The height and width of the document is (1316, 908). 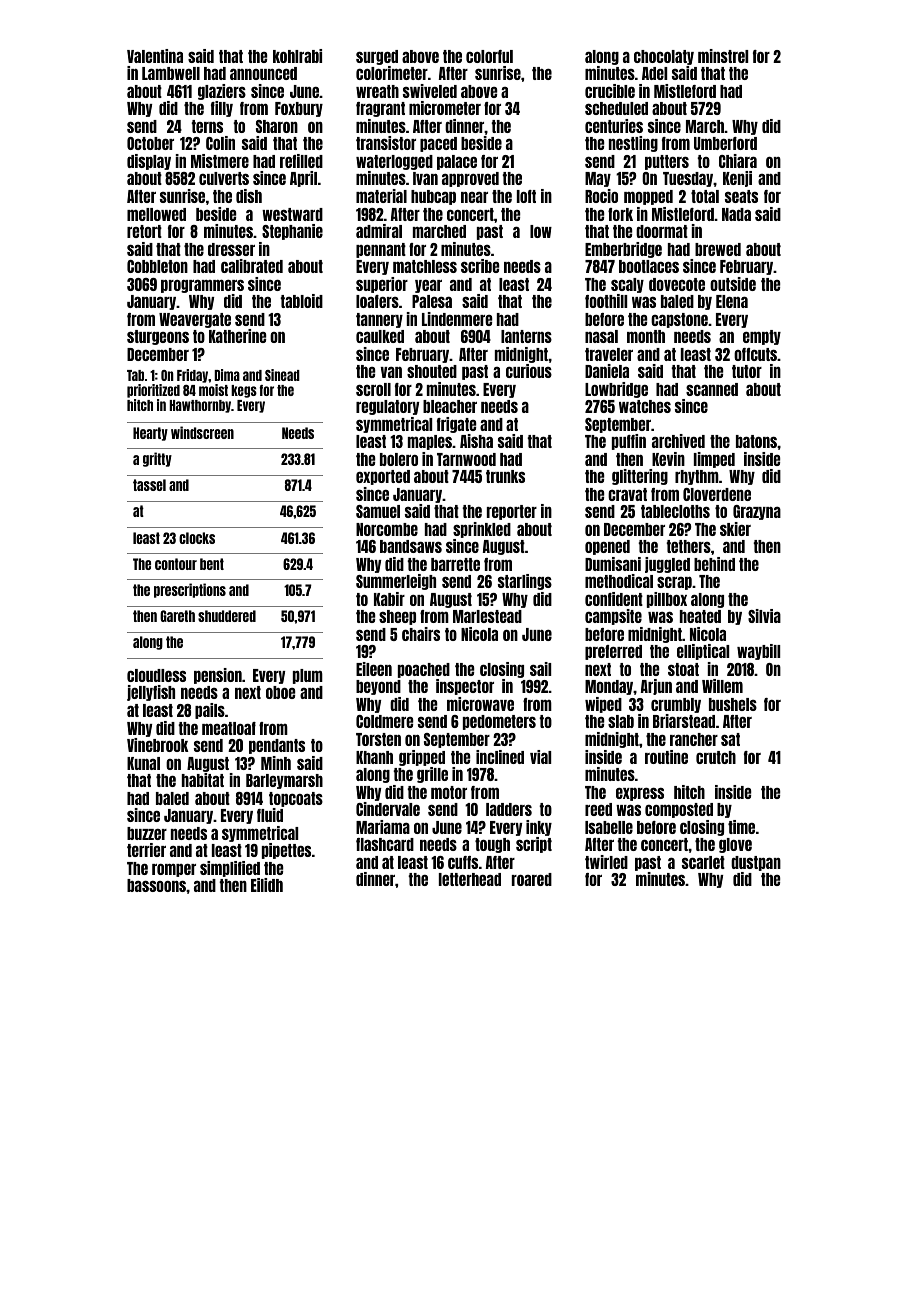 I want to click on roared, so click(x=532, y=879).
